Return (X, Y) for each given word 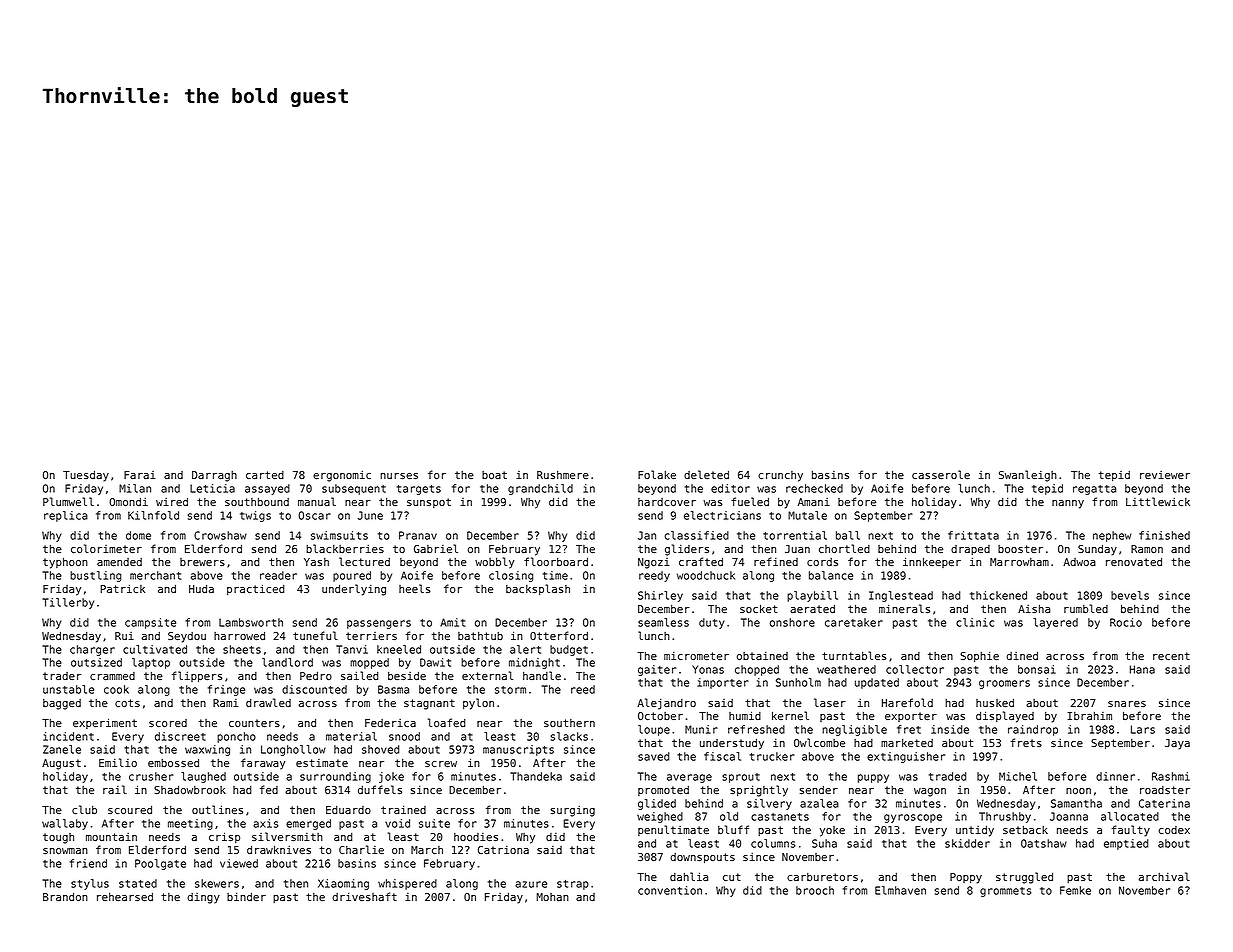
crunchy (780, 476)
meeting (190, 824)
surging (572, 811)
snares (1127, 704)
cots (127, 703)
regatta (1094, 490)
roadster (1165, 790)
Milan (135, 488)
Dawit (435, 662)
